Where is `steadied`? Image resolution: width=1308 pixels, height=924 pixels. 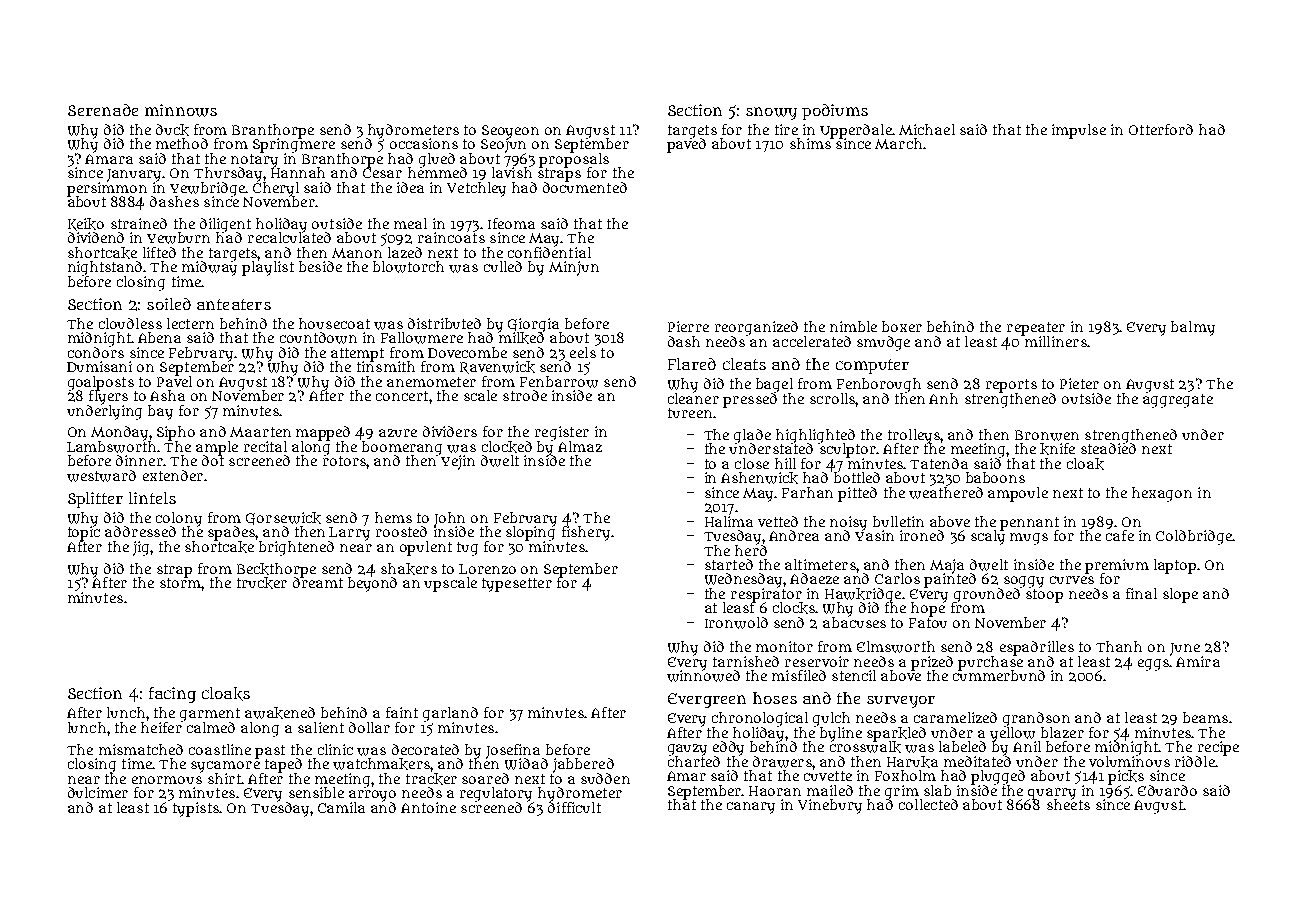 steadied is located at coordinates (1108, 448).
